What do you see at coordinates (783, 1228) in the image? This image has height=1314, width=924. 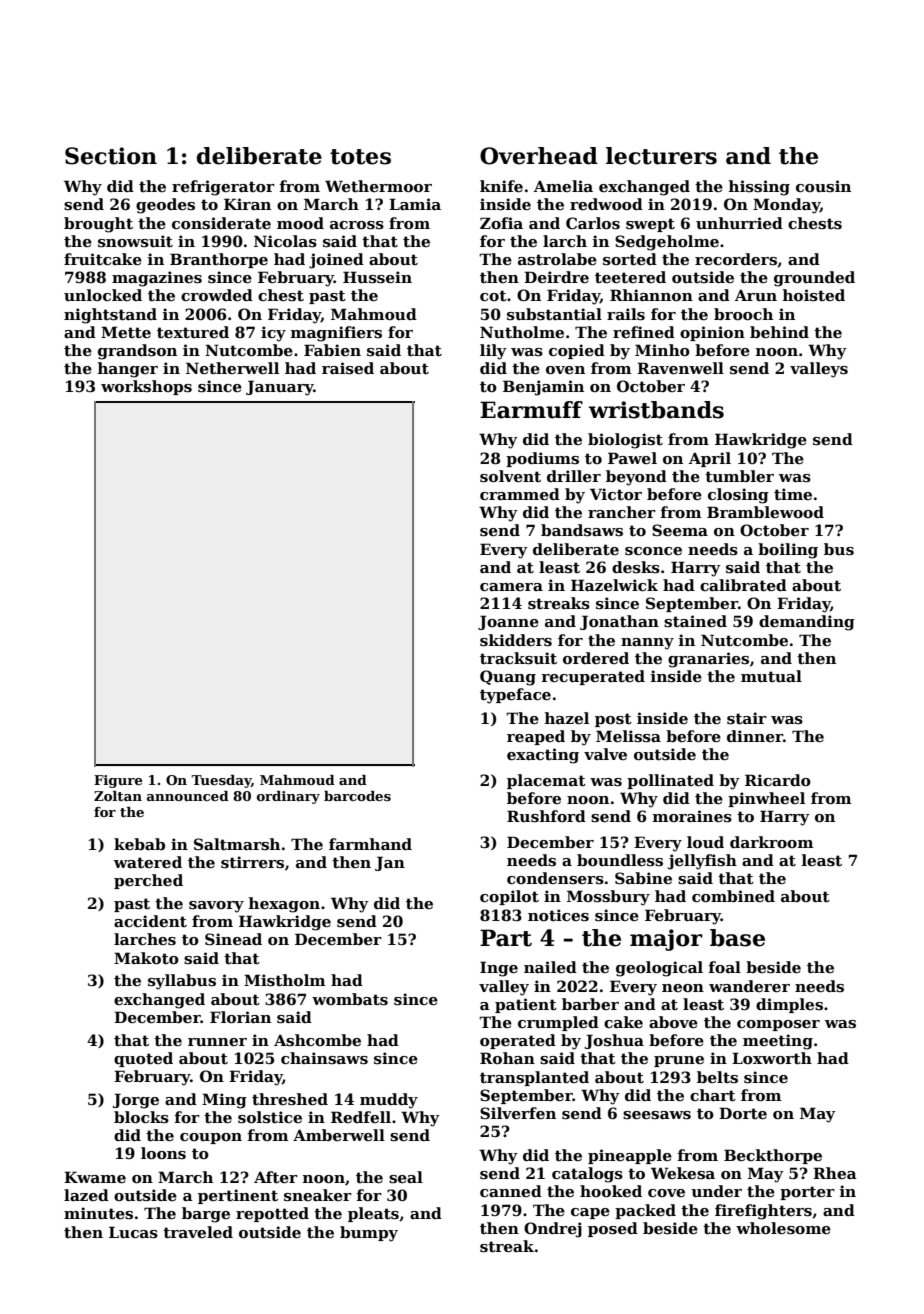 I see `wholesome` at bounding box center [783, 1228].
